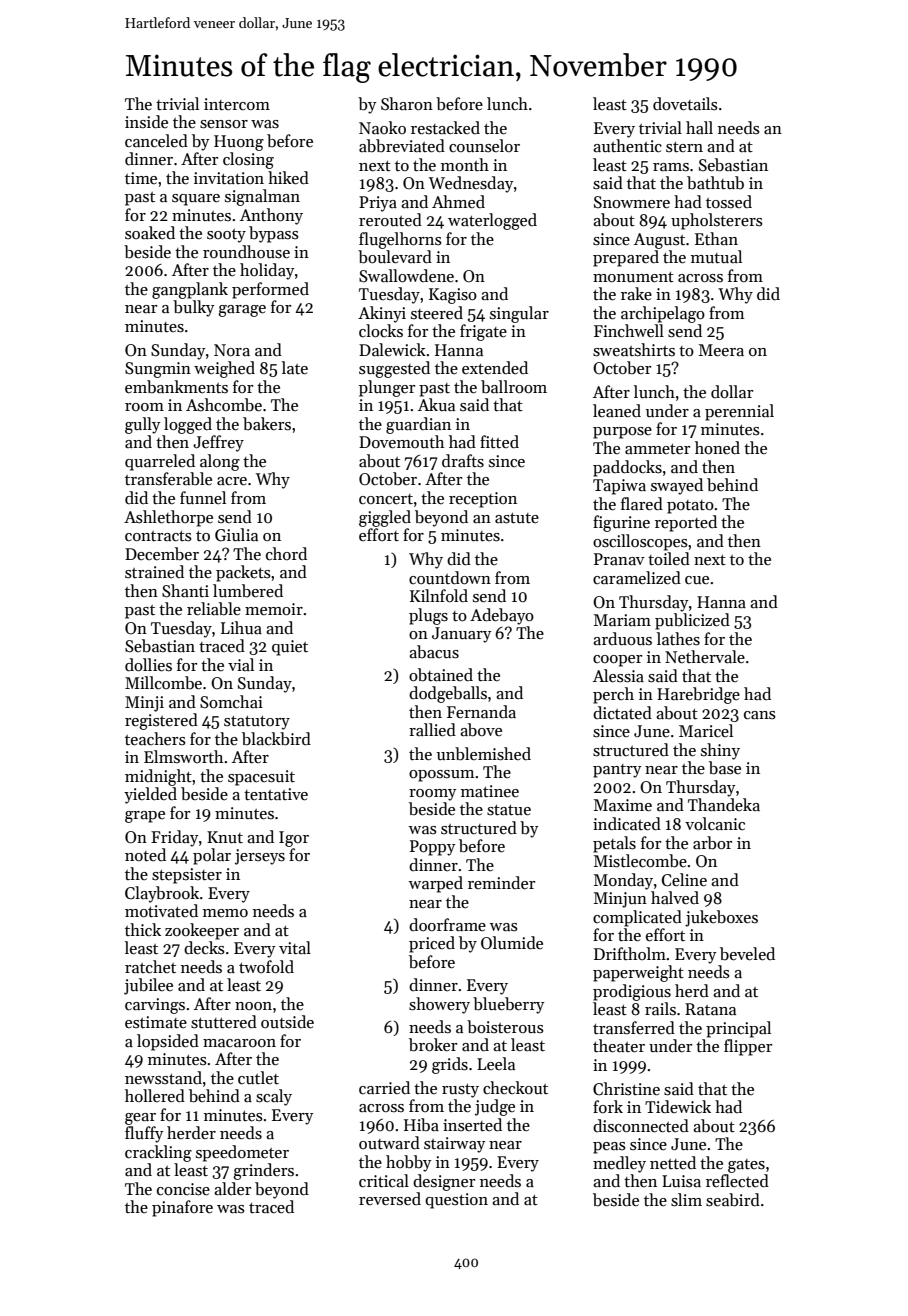 The image size is (908, 1316). What do you see at coordinates (445, 128) in the document?
I see `restacked` at bounding box center [445, 128].
